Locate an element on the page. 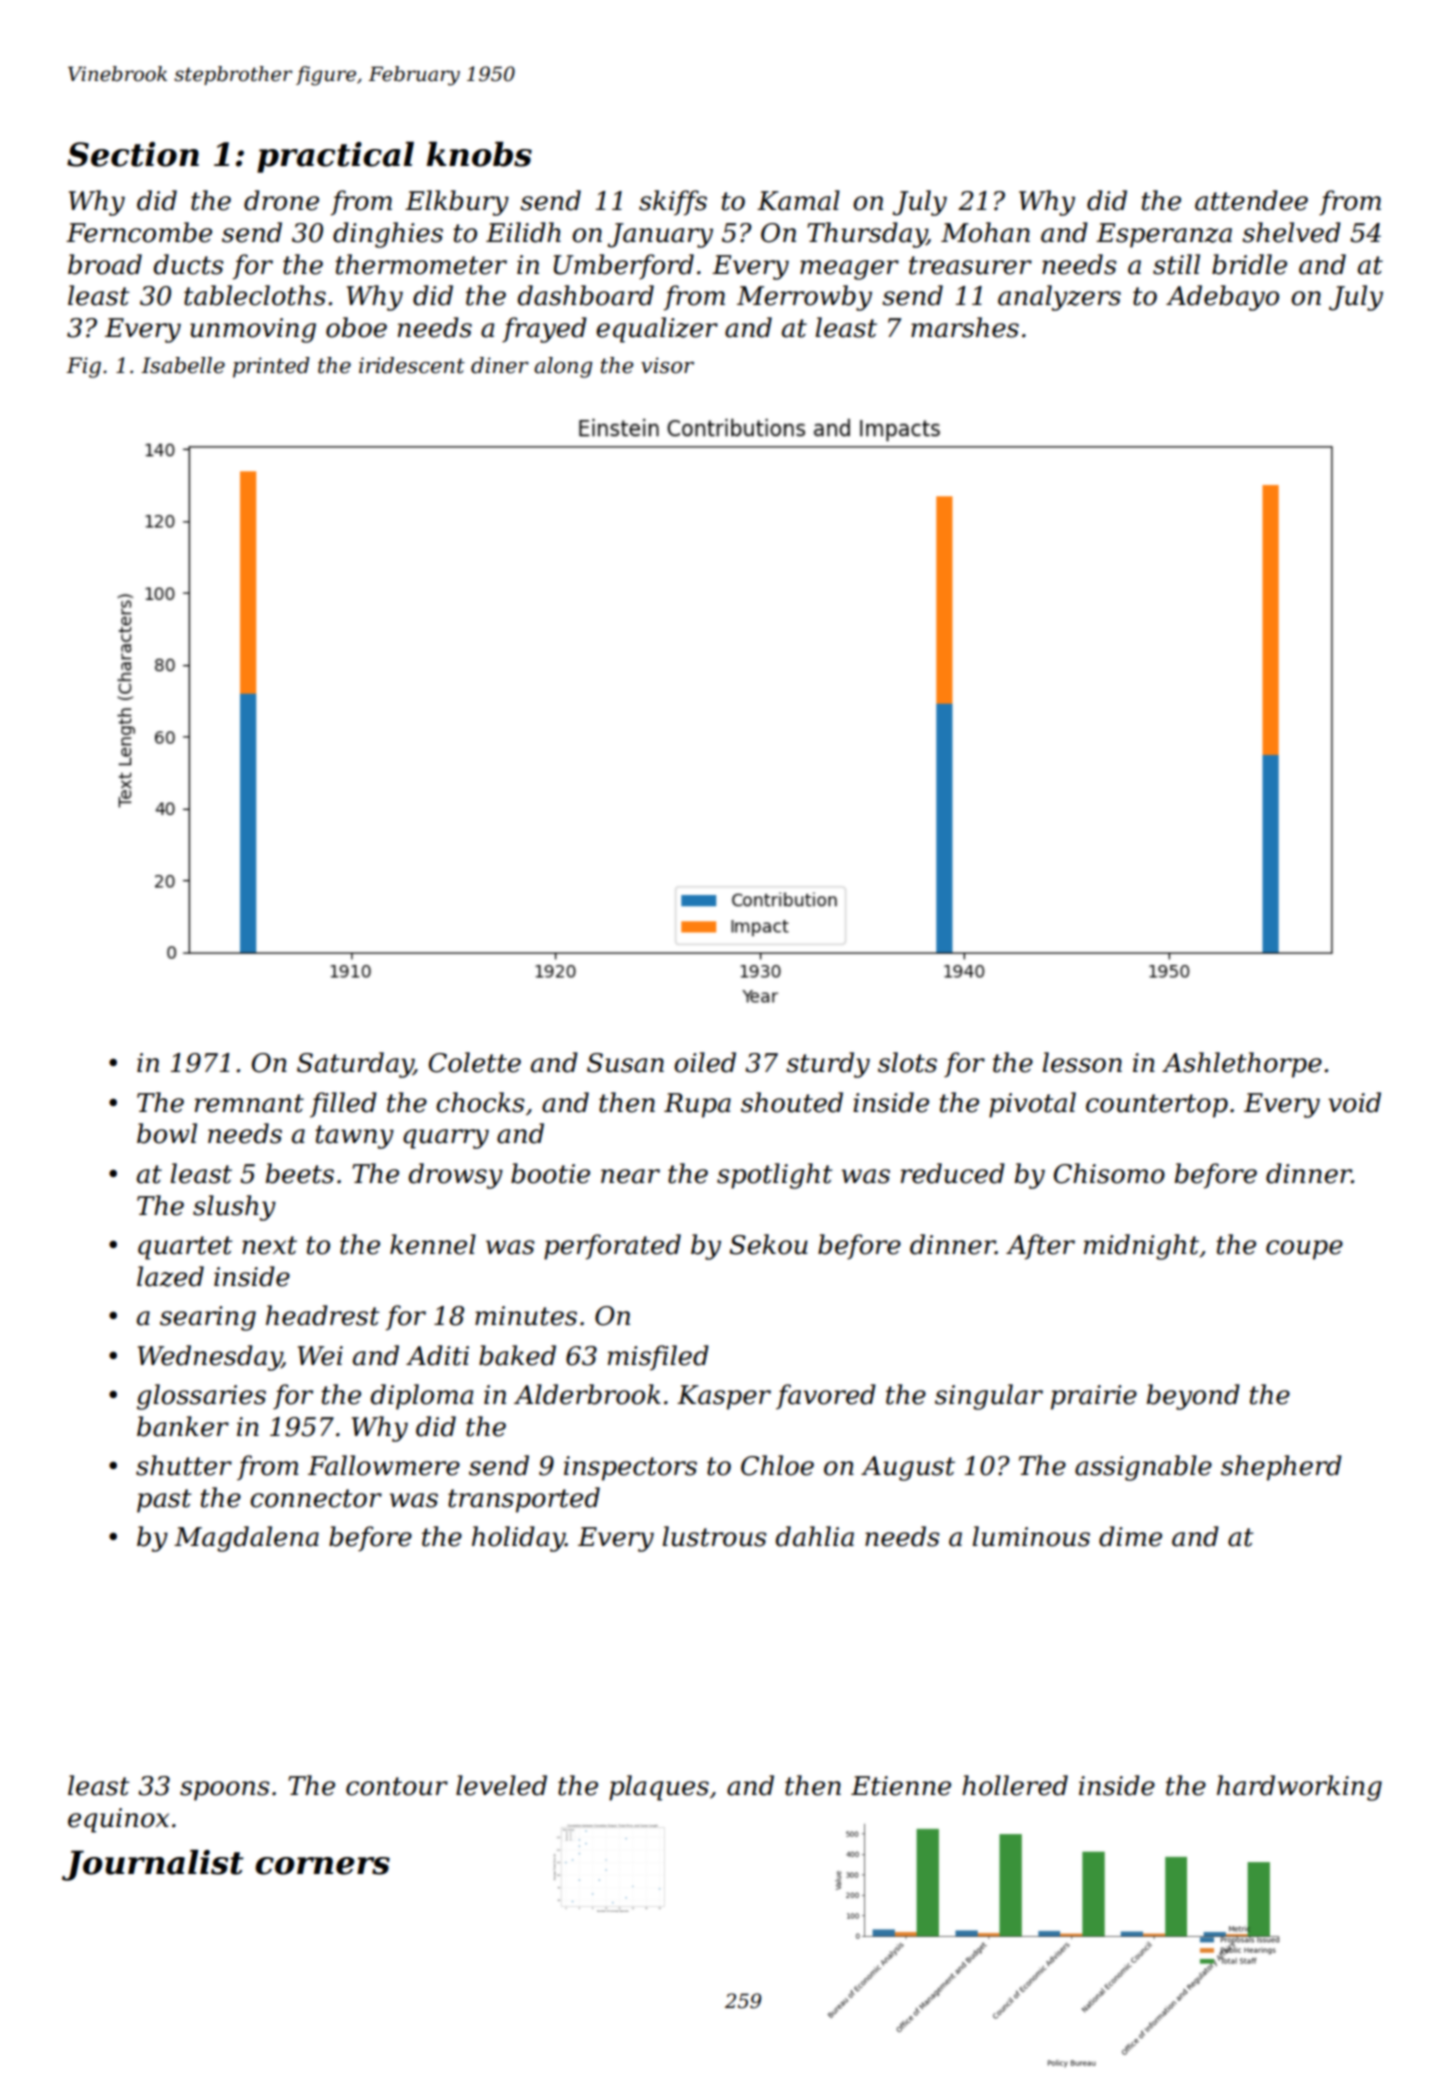 This image has width=1450, height=2100. midnight is located at coordinates (1141, 1247).
